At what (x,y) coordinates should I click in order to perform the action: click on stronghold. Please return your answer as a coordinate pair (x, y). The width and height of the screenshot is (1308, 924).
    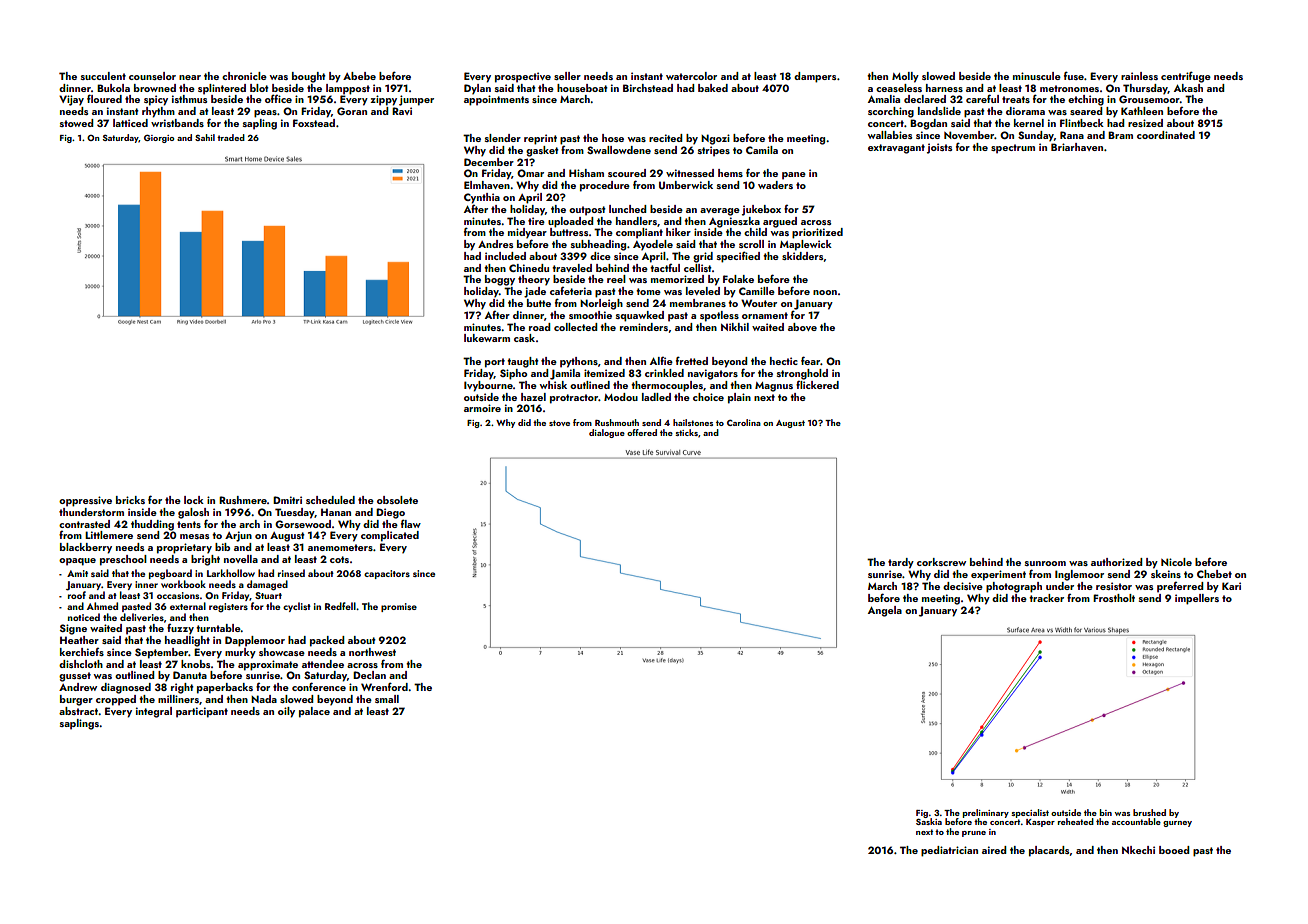
    Looking at the image, I should click on (802, 374).
